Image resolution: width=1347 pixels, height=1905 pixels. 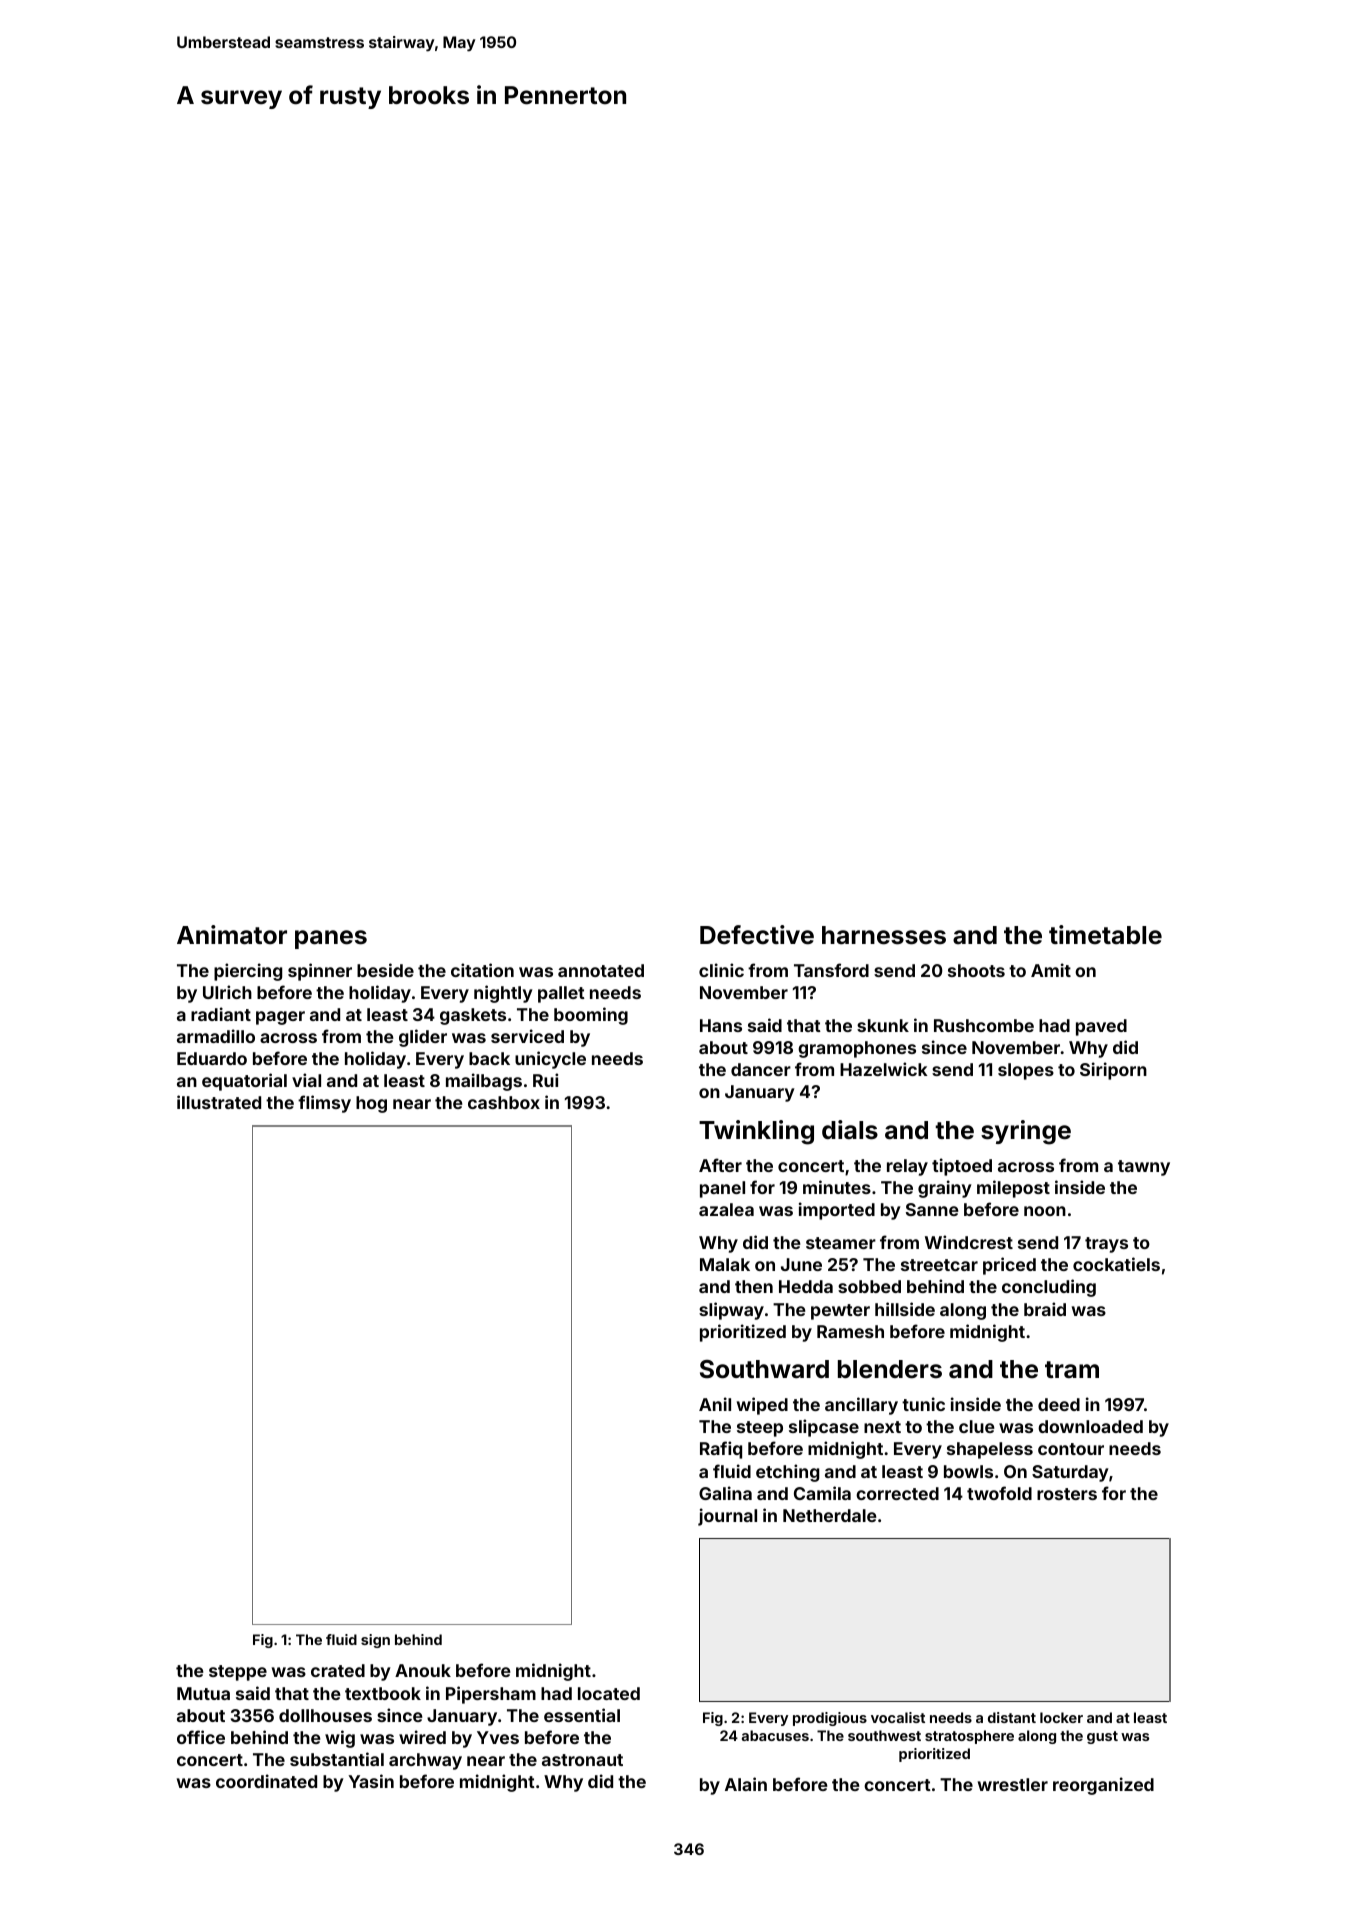 What do you see at coordinates (371, 1781) in the image?
I see `Yasin` at bounding box center [371, 1781].
